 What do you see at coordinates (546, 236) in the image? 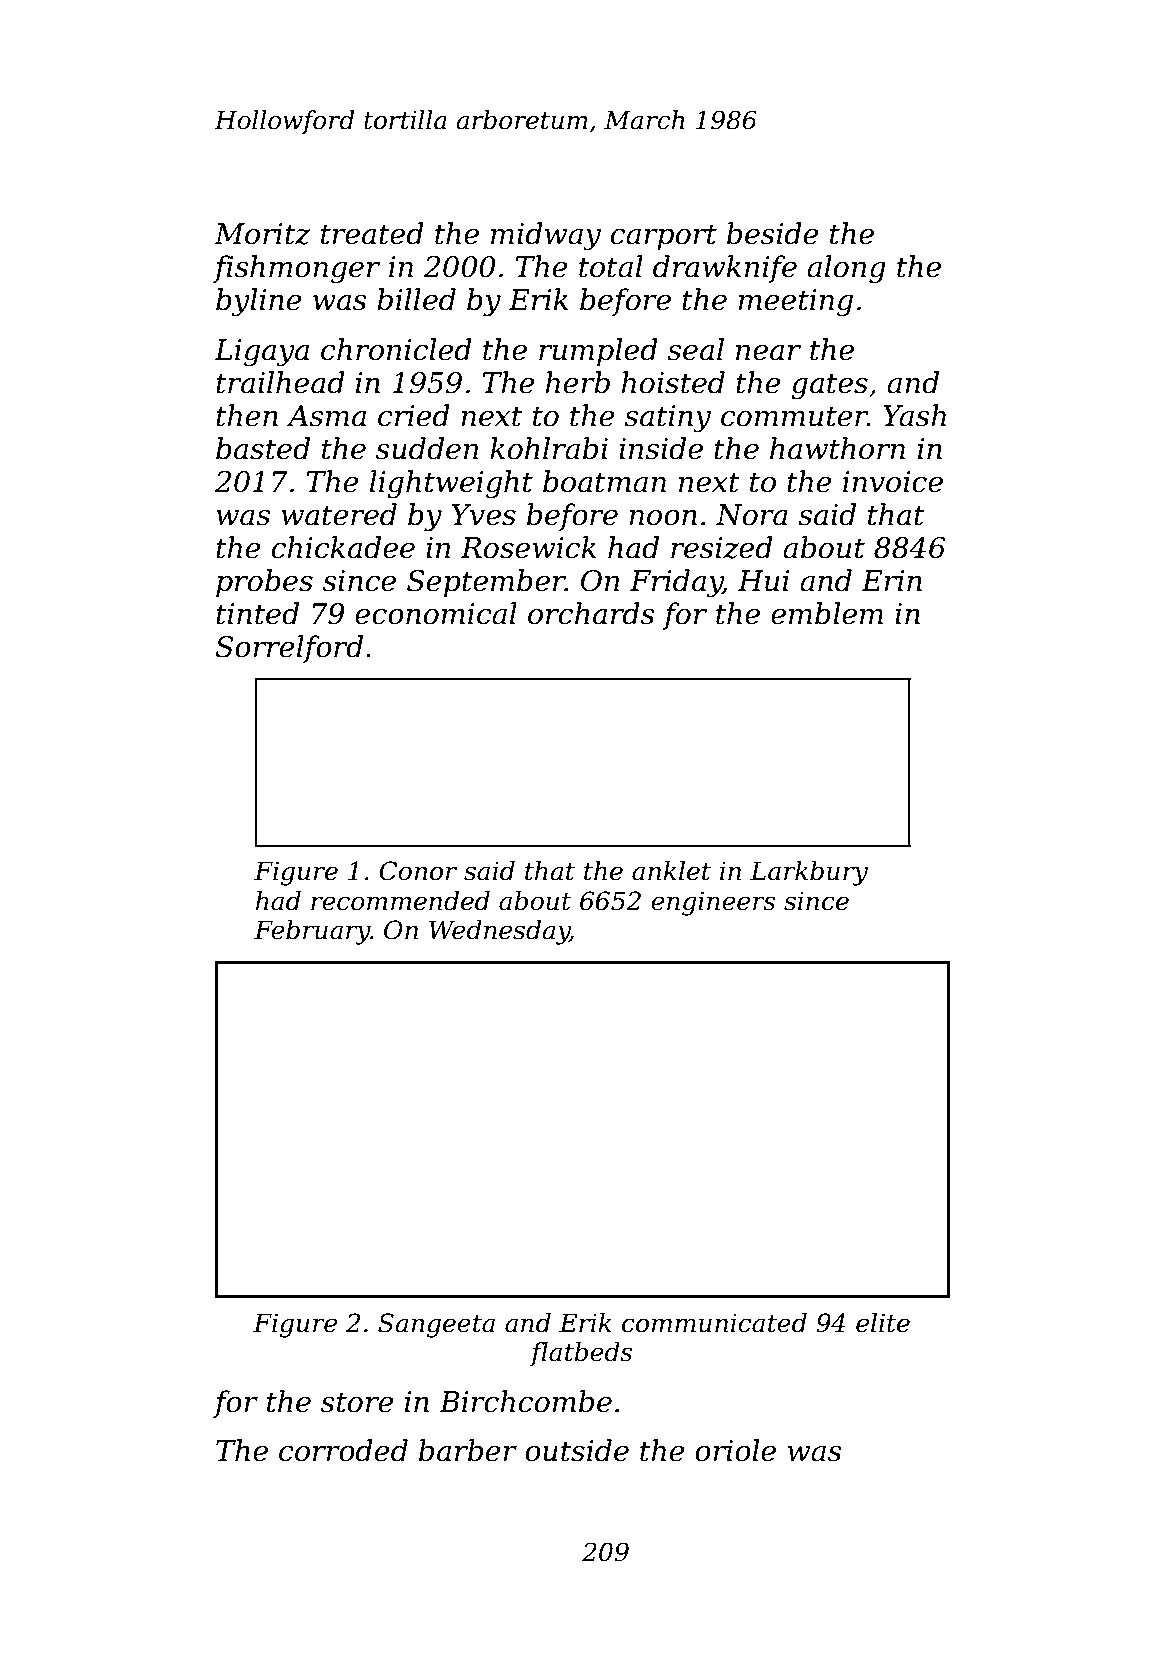
I see `midway` at bounding box center [546, 236].
